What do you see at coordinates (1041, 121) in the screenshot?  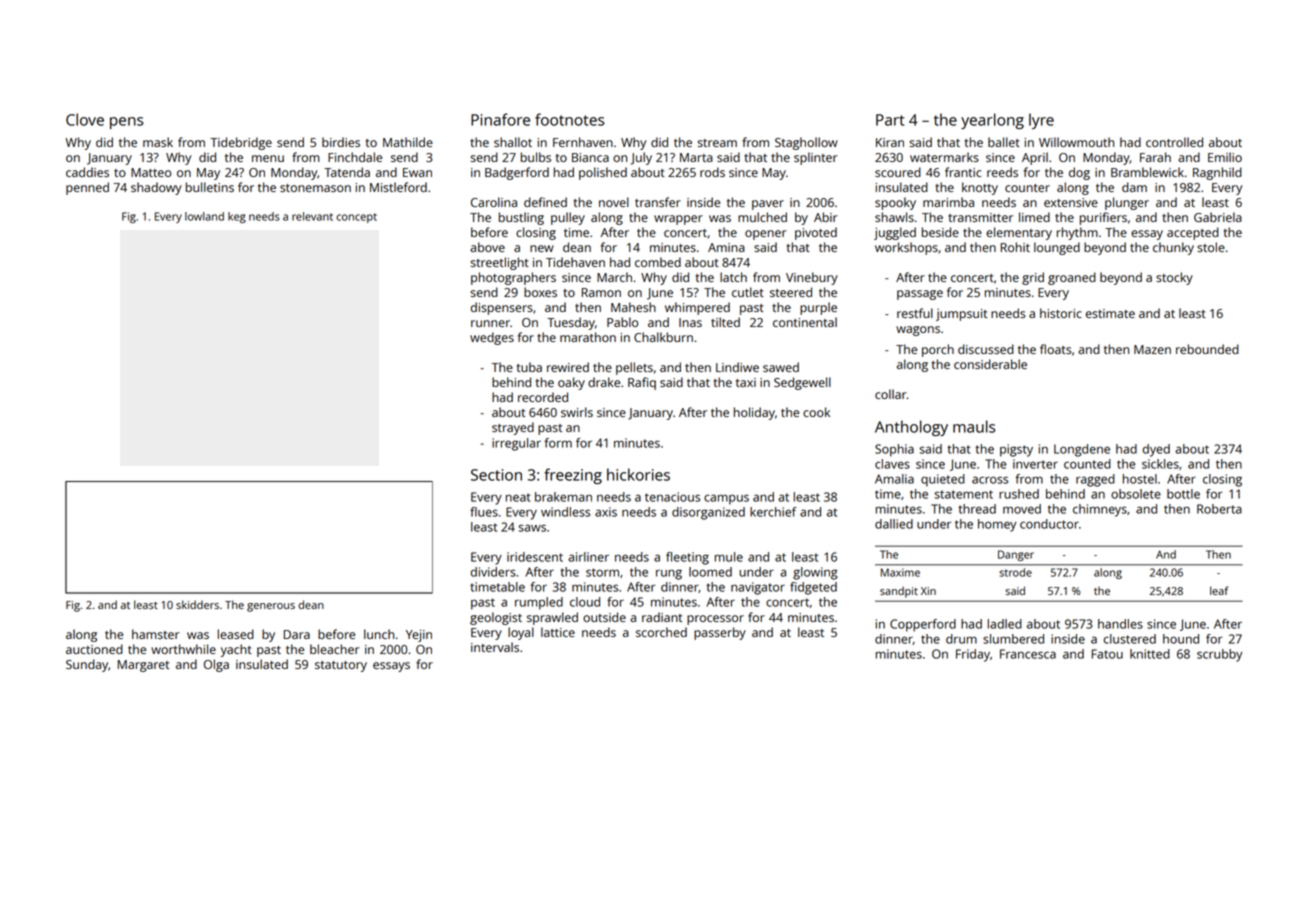 I see `lyre` at bounding box center [1041, 121].
